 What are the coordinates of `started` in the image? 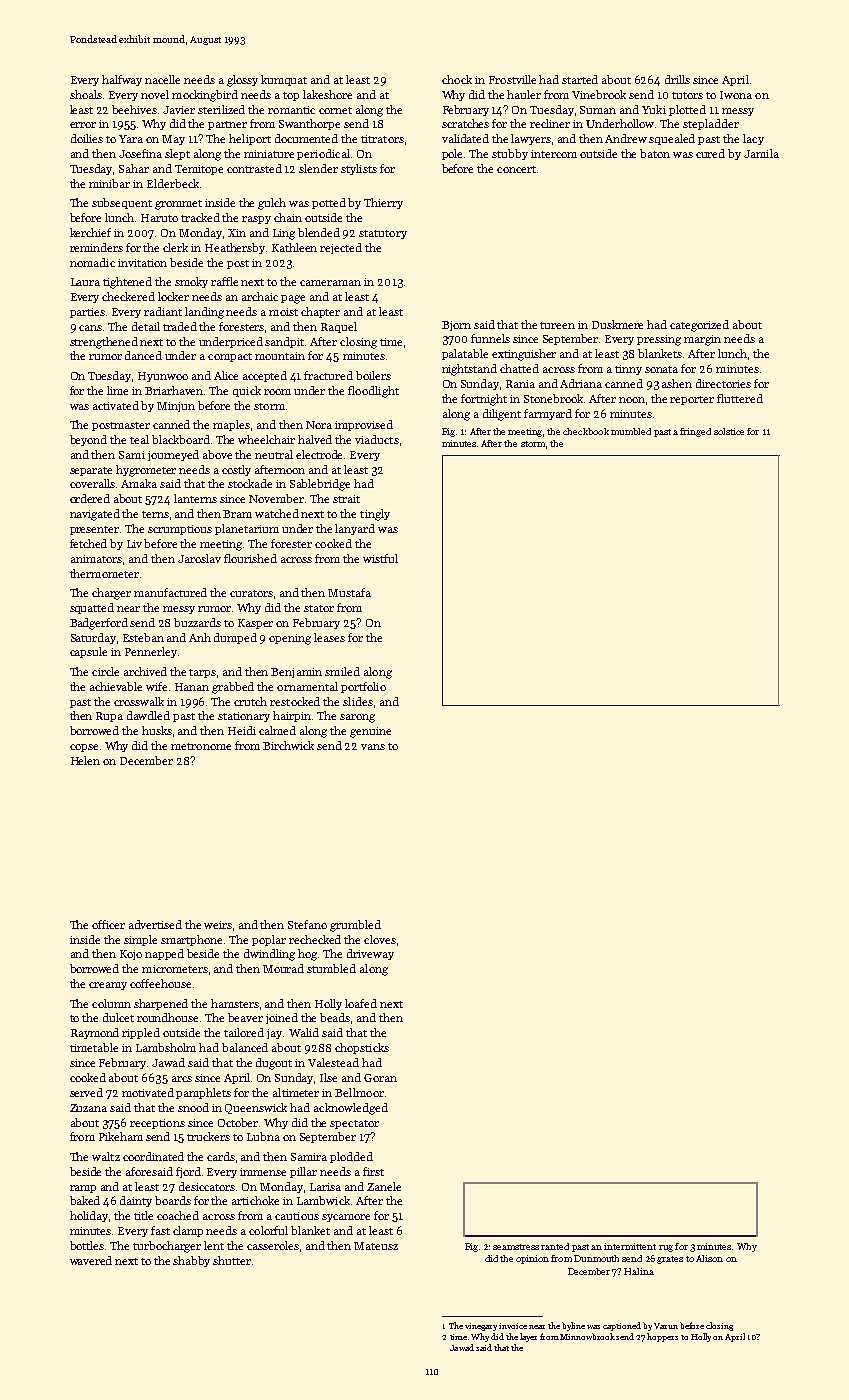 It's located at (580, 79).
